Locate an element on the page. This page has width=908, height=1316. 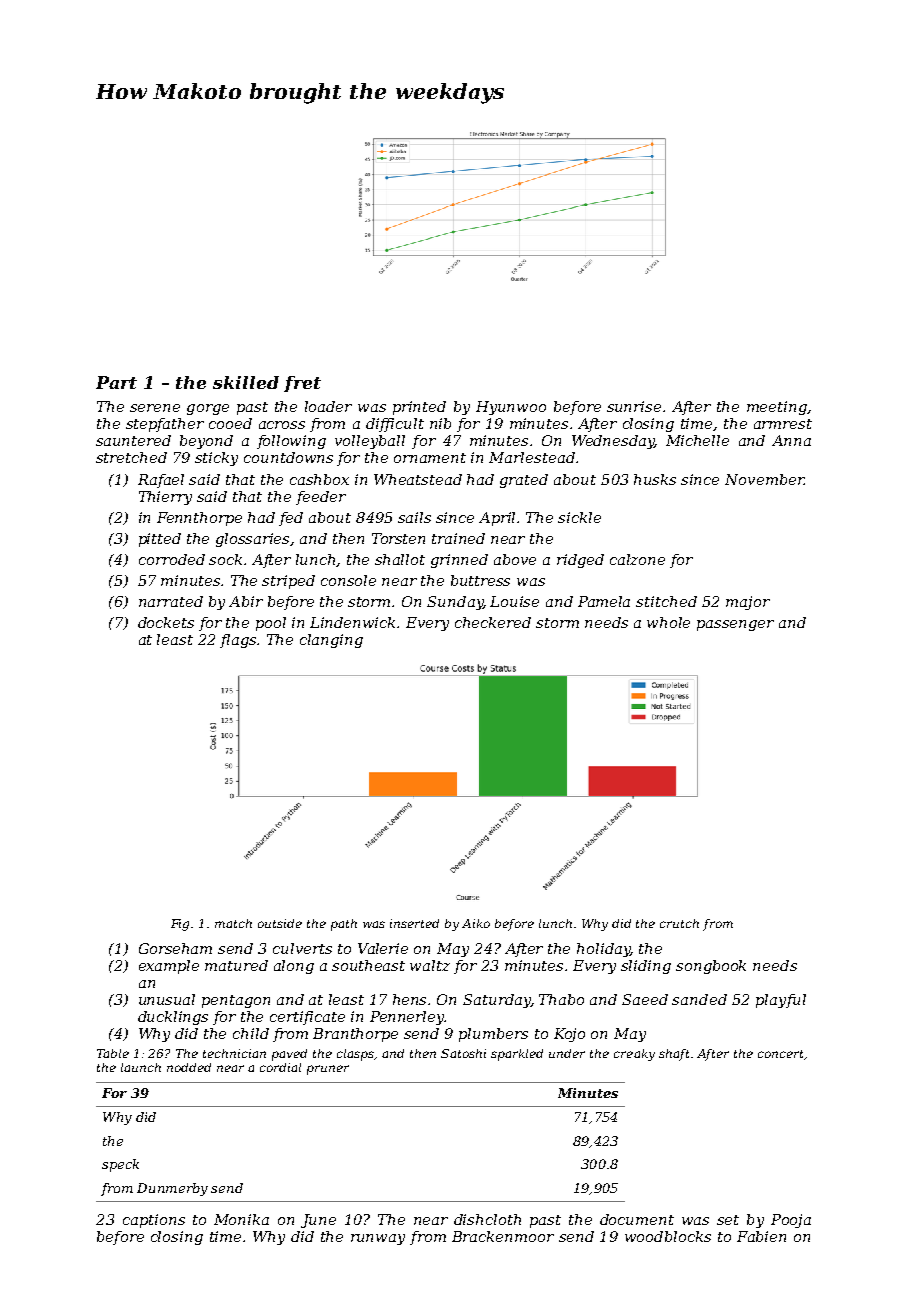
narrated is located at coordinates (171, 601).
